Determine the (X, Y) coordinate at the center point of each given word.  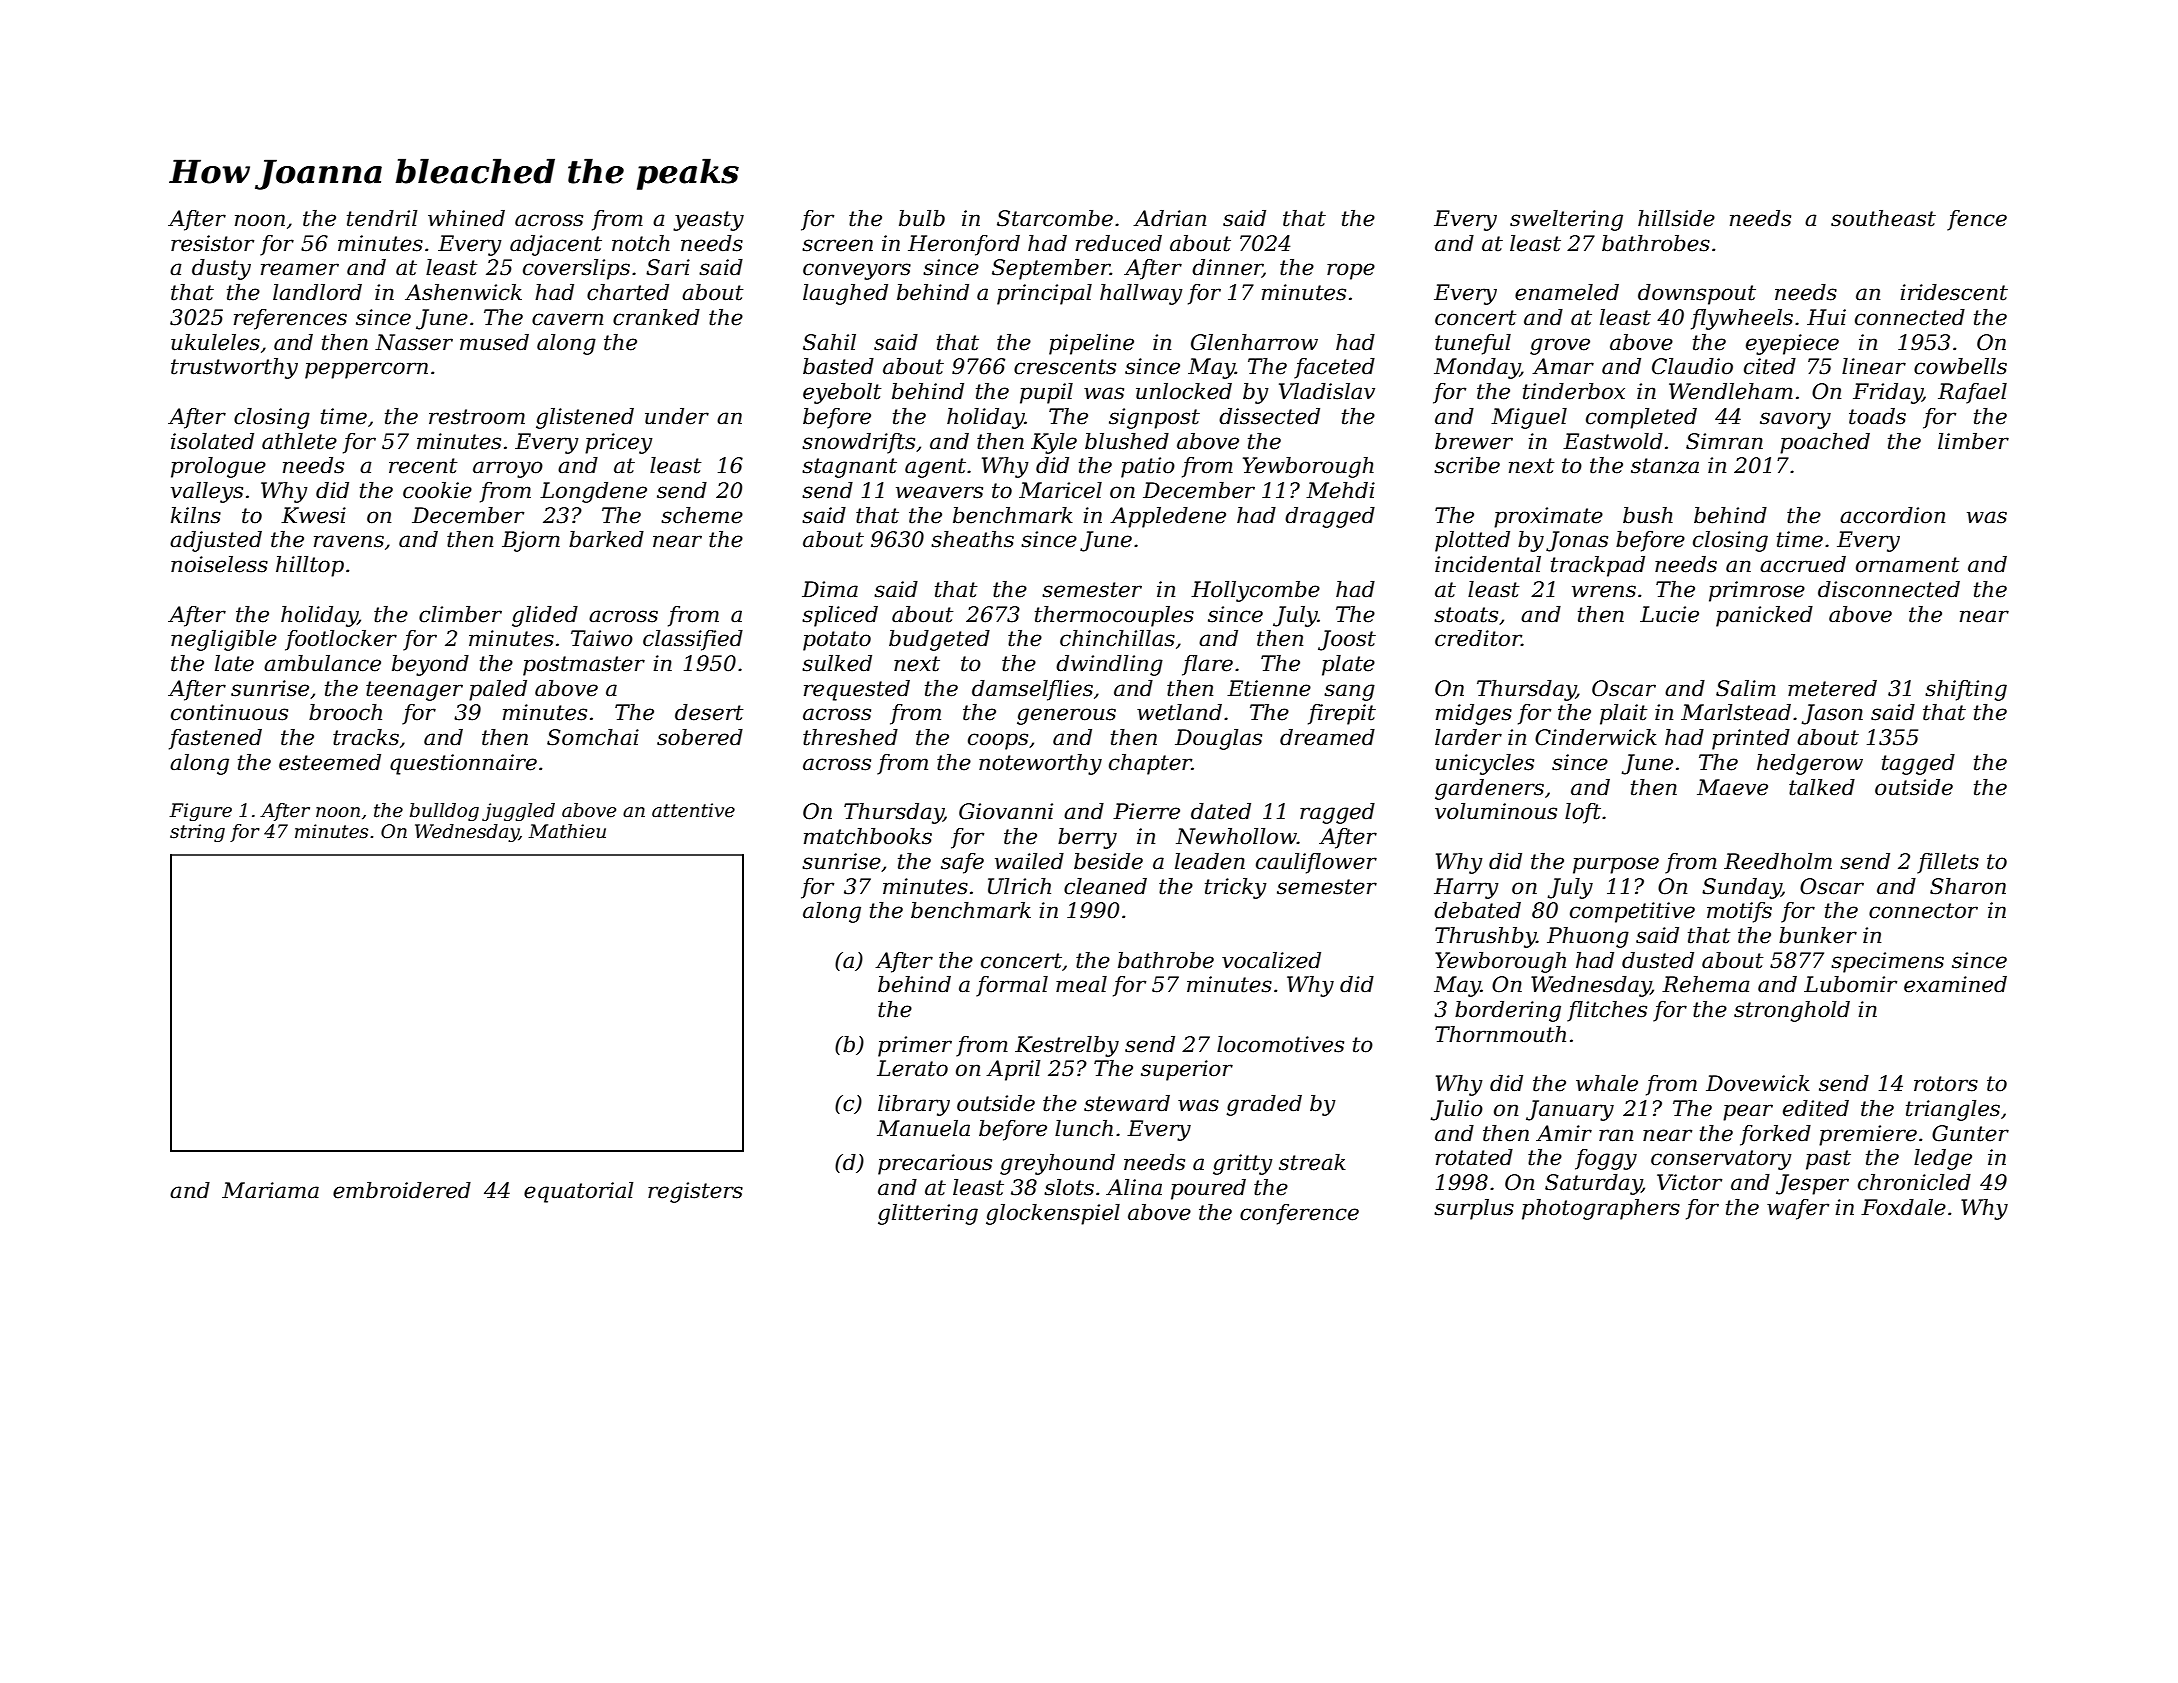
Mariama (270, 1190)
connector (1923, 911)
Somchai (593, 737)
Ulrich (1019, 886)
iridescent (1954, 292)
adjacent (556, 245)
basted (838, 366)
